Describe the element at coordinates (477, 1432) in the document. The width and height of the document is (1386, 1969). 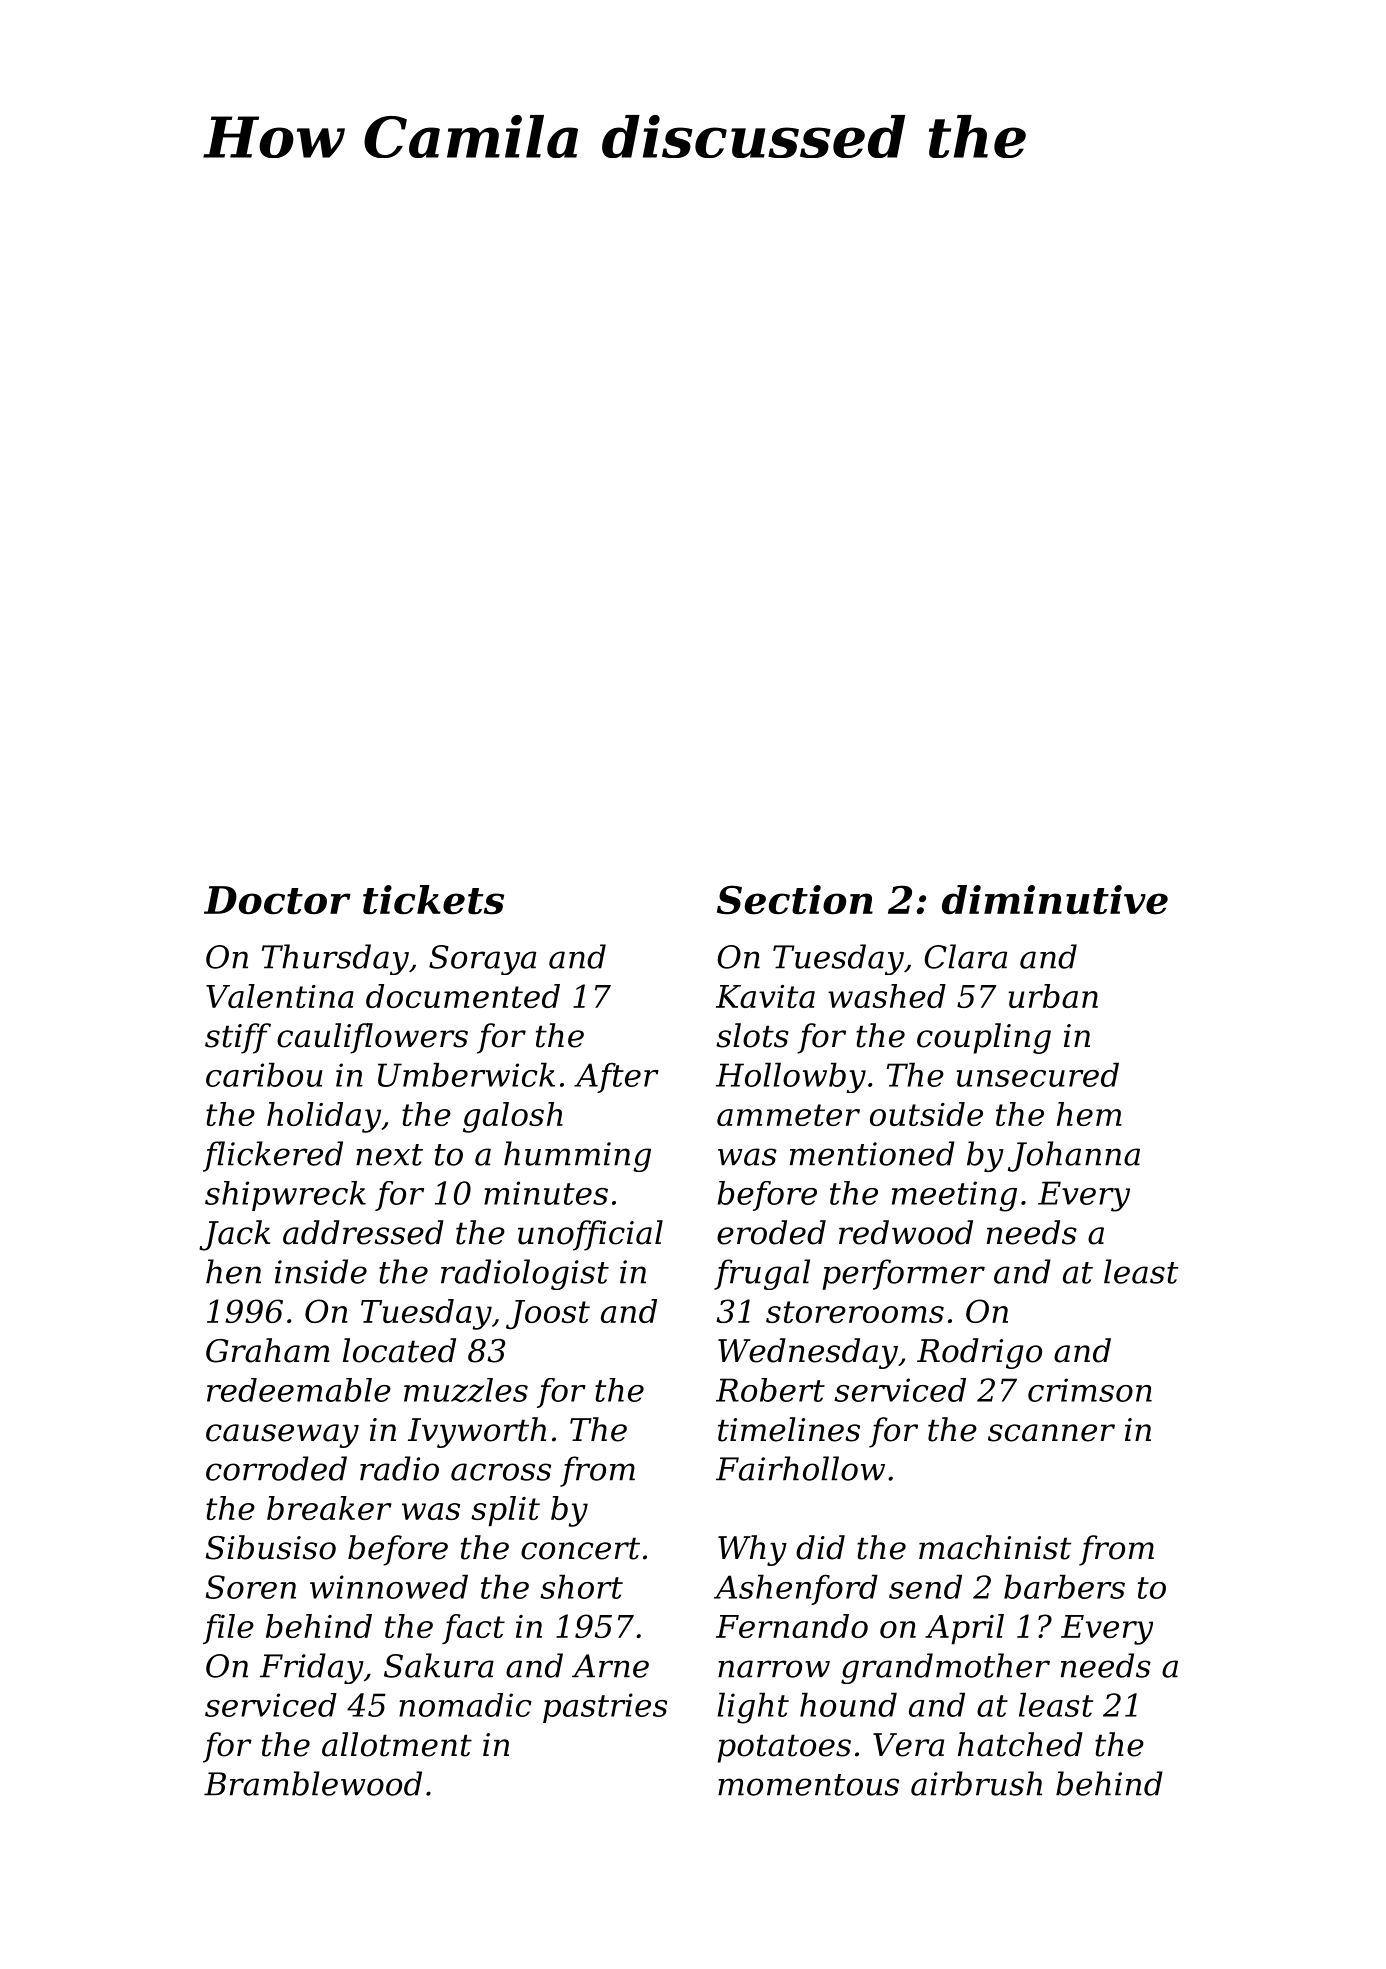
I see `Ivyworth` at that location.
